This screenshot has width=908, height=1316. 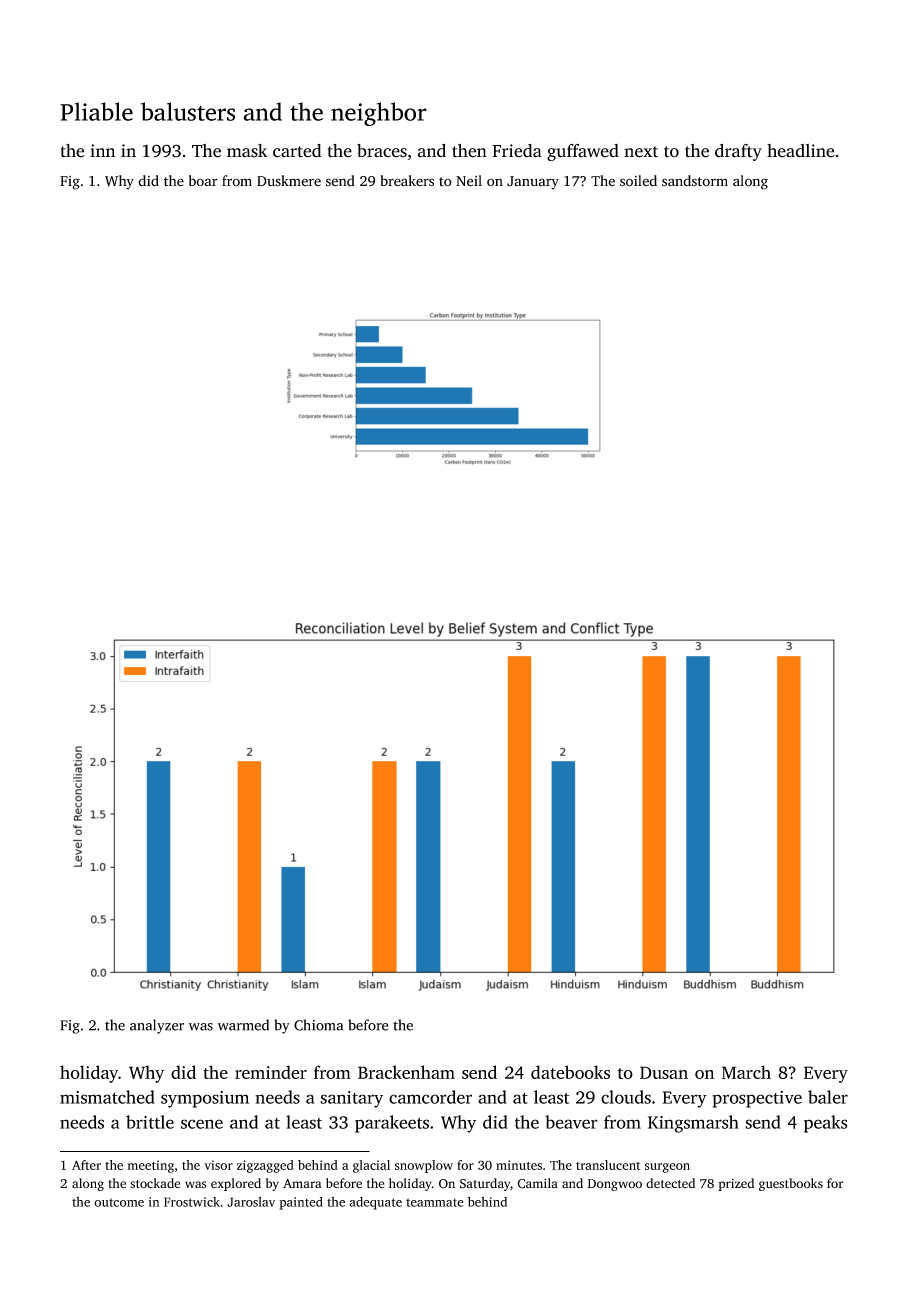 What do you see at coordinates (583, 152) in the screenshot?
I see `guffawed` at bounding box center [583, 152].
